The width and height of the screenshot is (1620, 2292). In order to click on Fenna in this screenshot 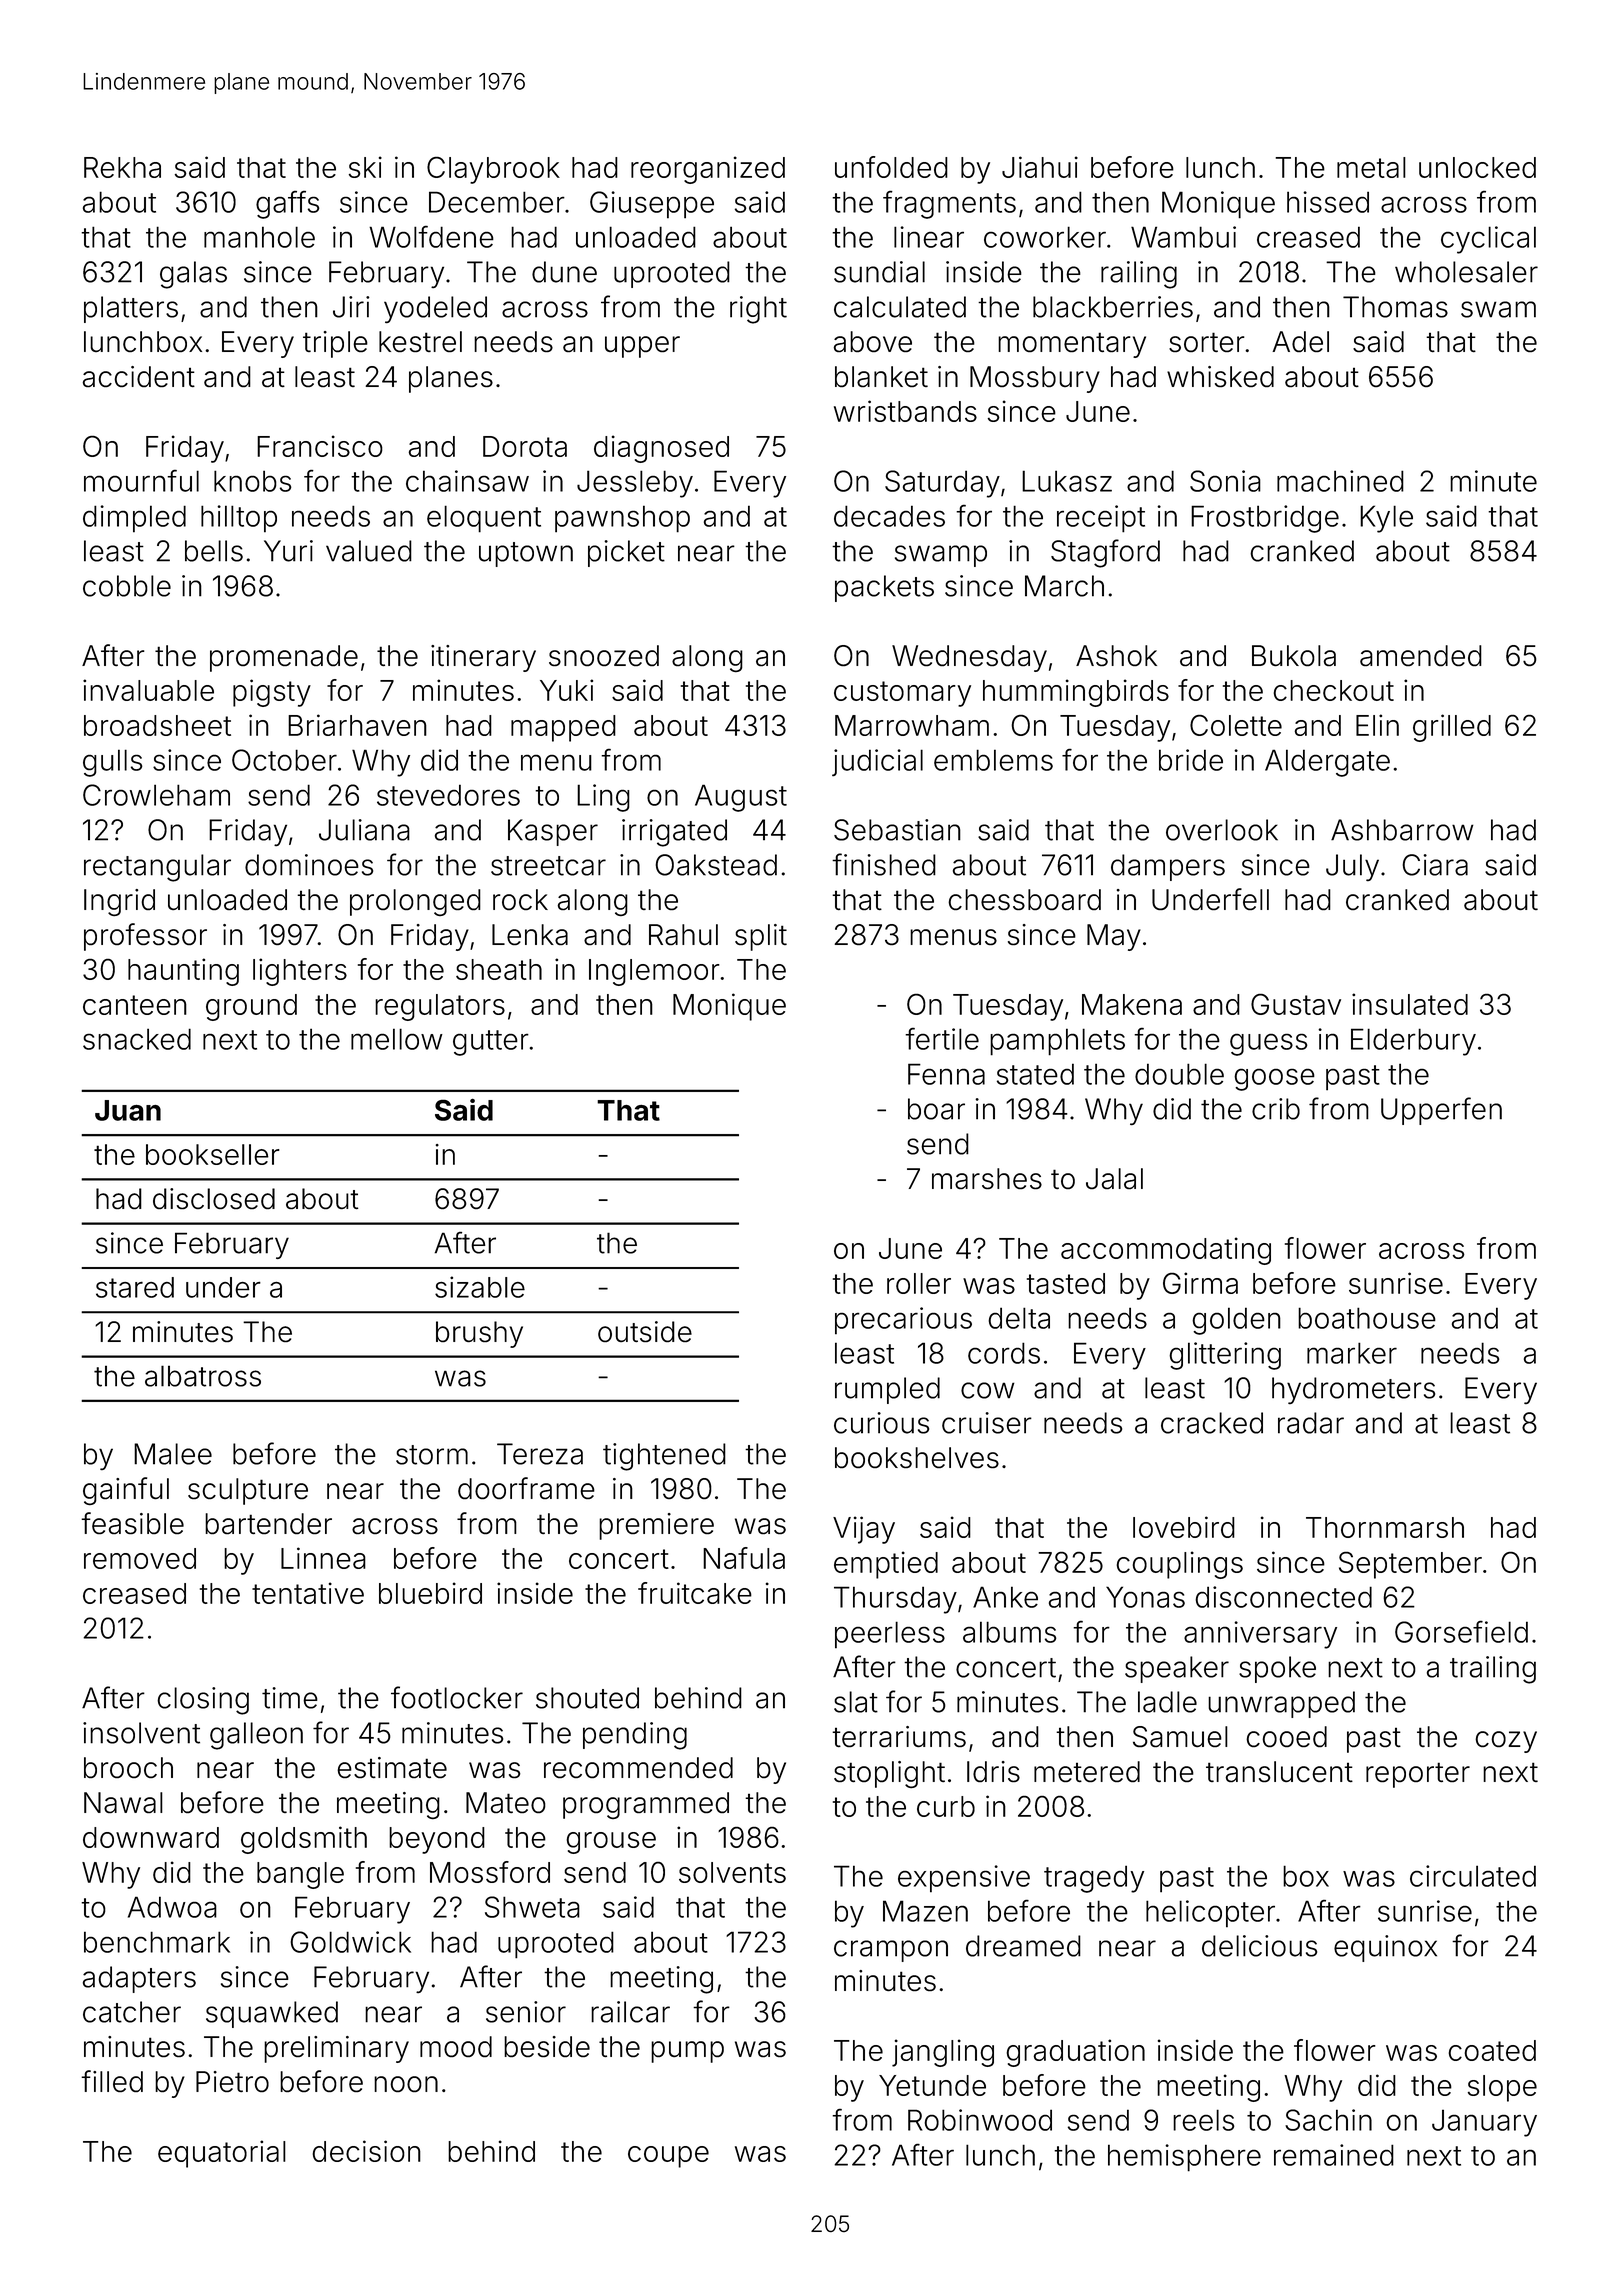, I will do `click(946, 1074)`.
